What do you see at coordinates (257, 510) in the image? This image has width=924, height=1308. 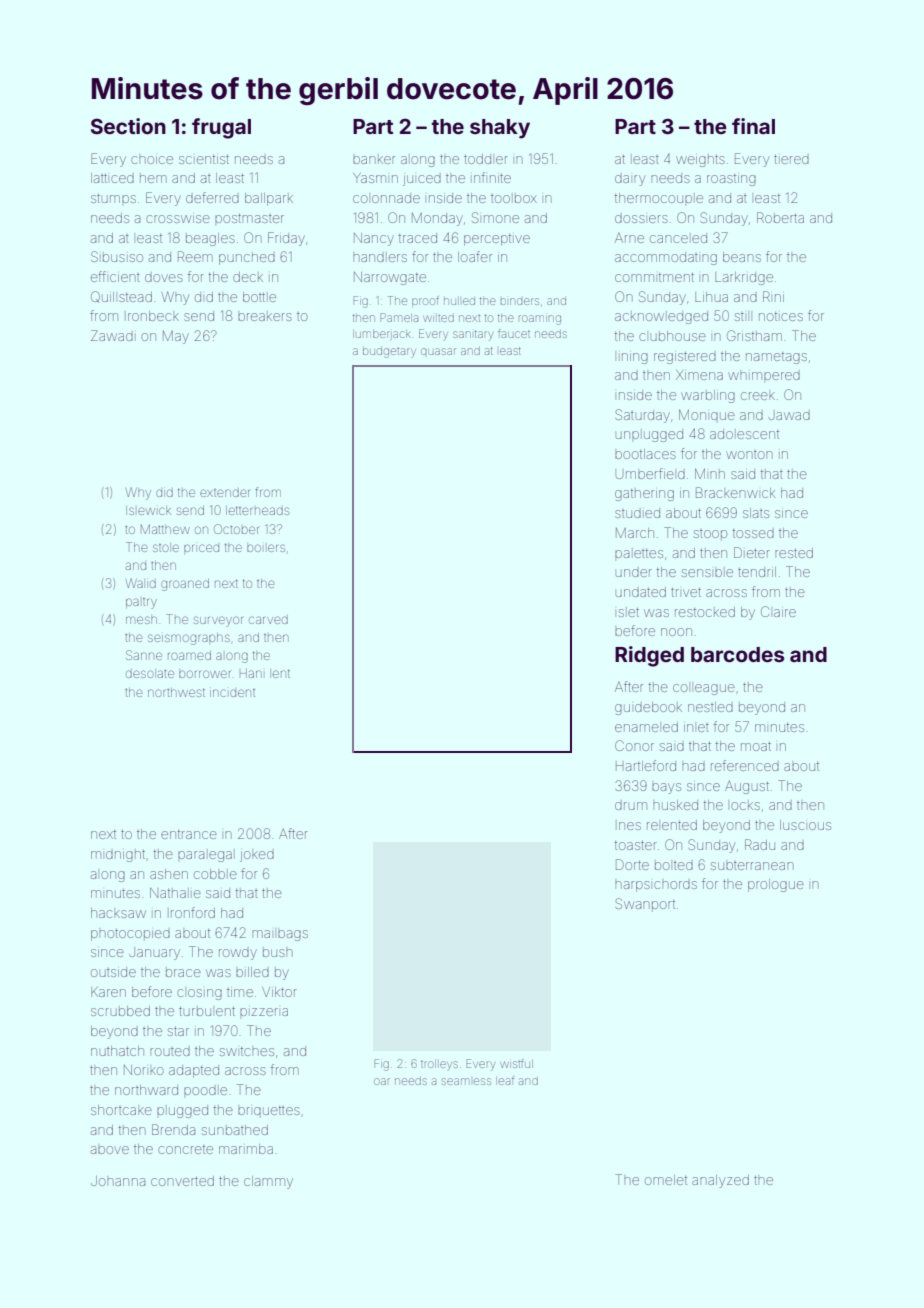 I see `letterheads` at bounding box center [257, 510].
